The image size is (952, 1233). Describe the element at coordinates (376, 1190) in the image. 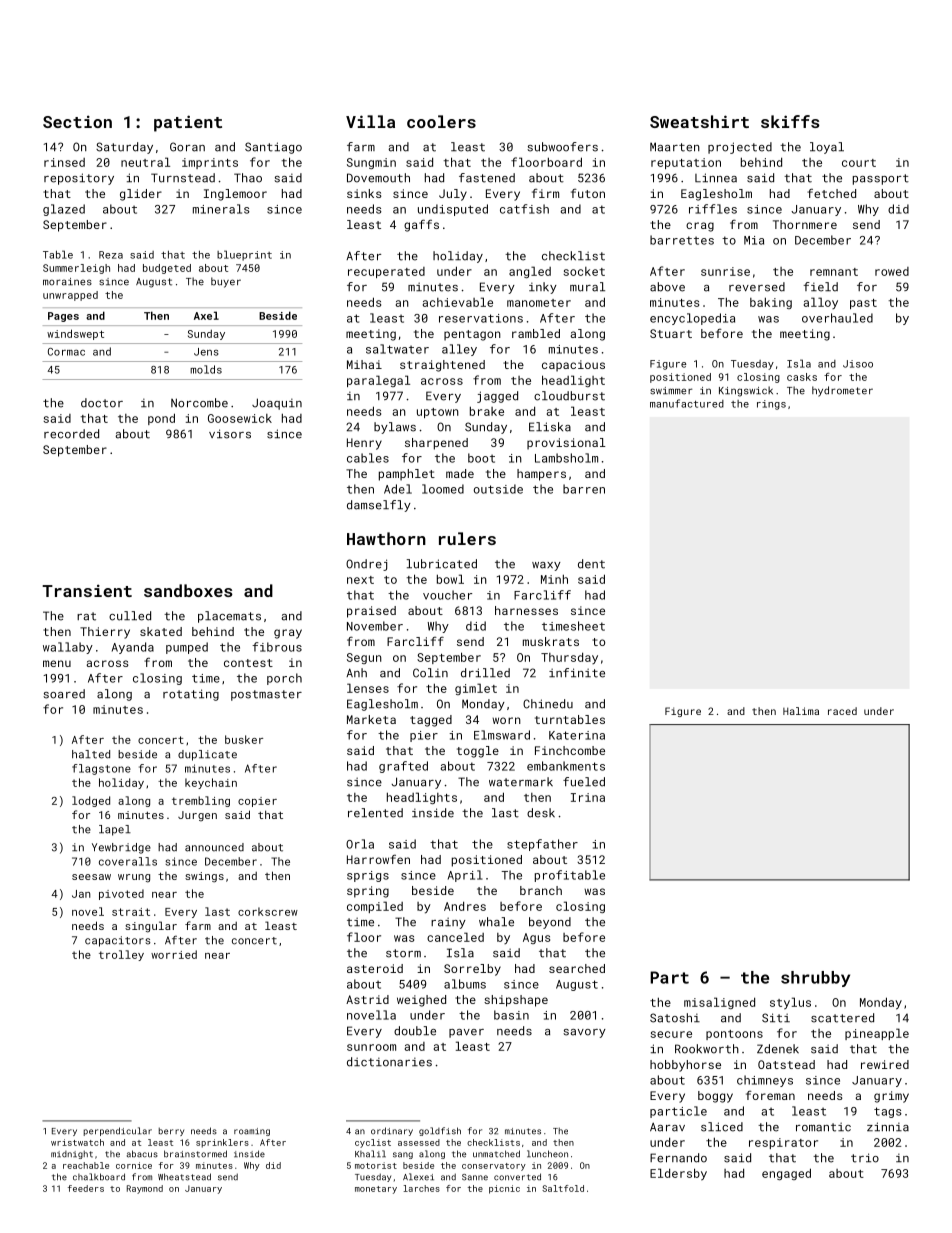

I see `monetary` at that location.
